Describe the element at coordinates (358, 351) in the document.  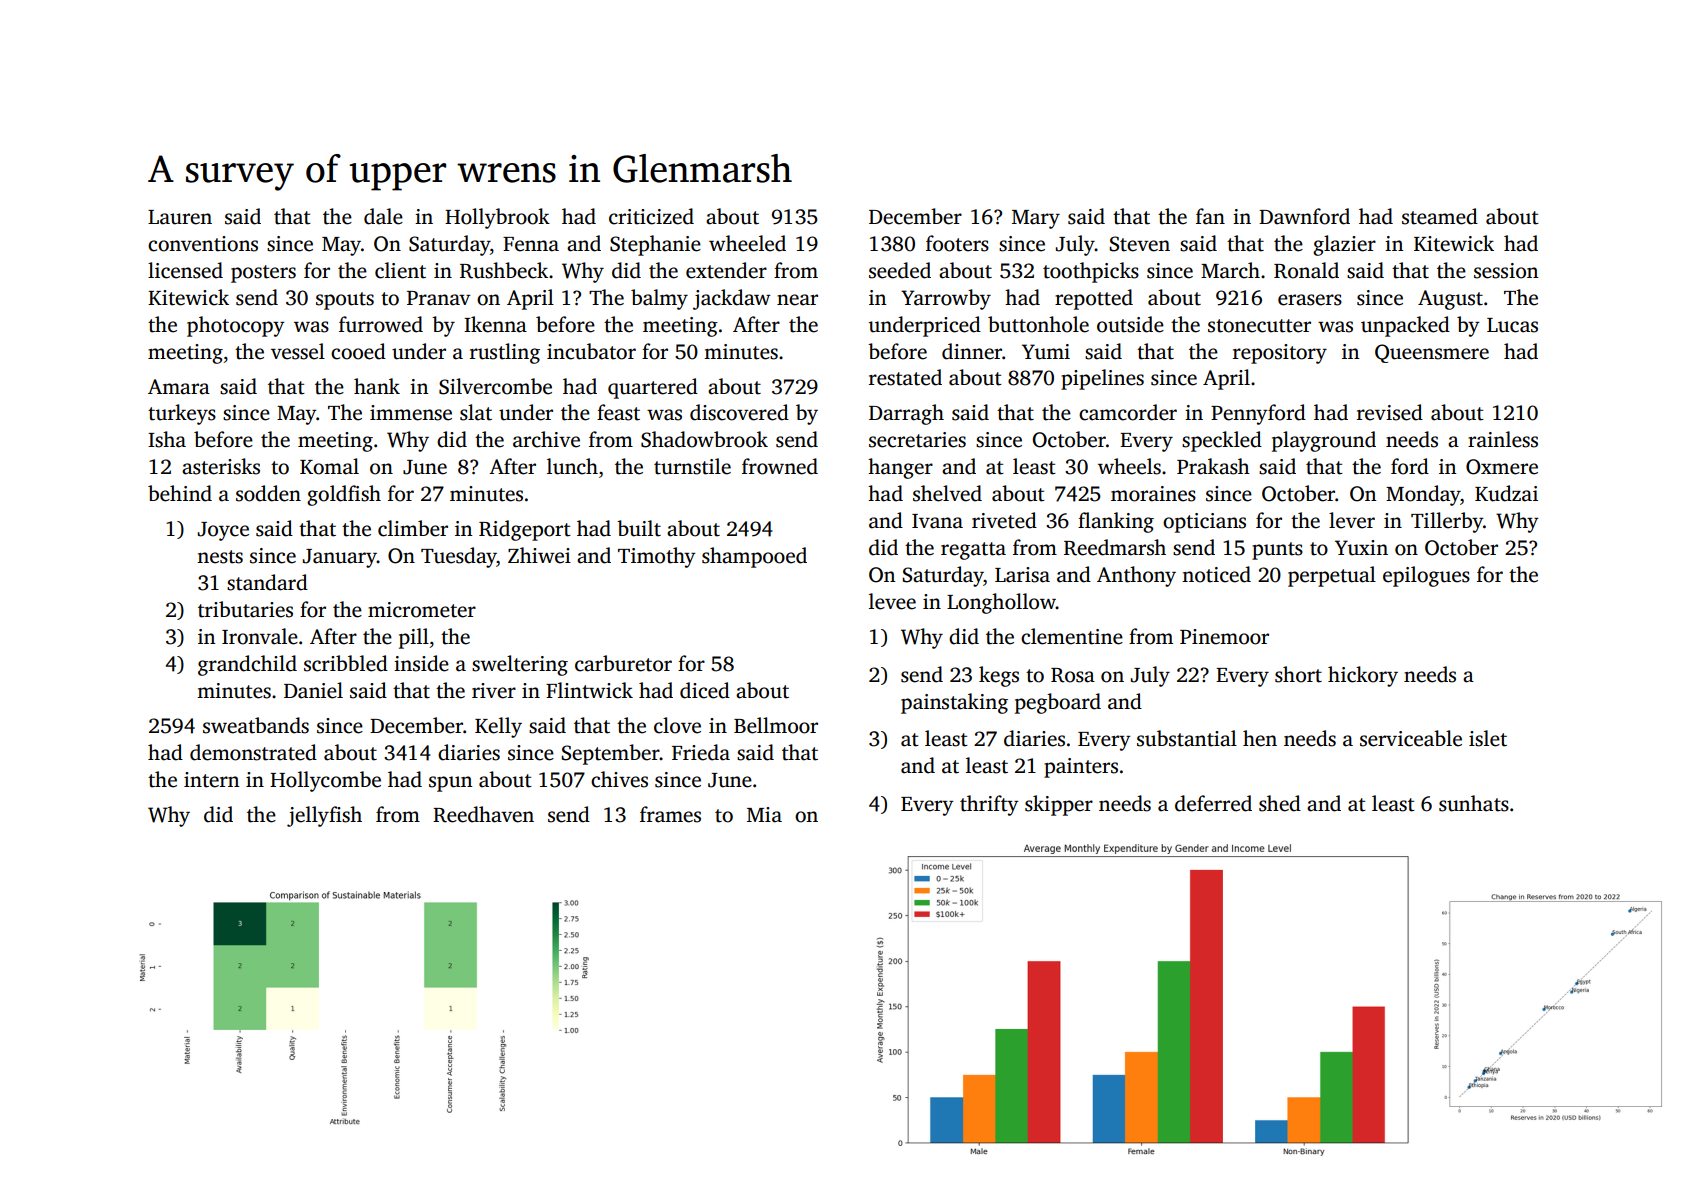
I see `cooed` at that location.
